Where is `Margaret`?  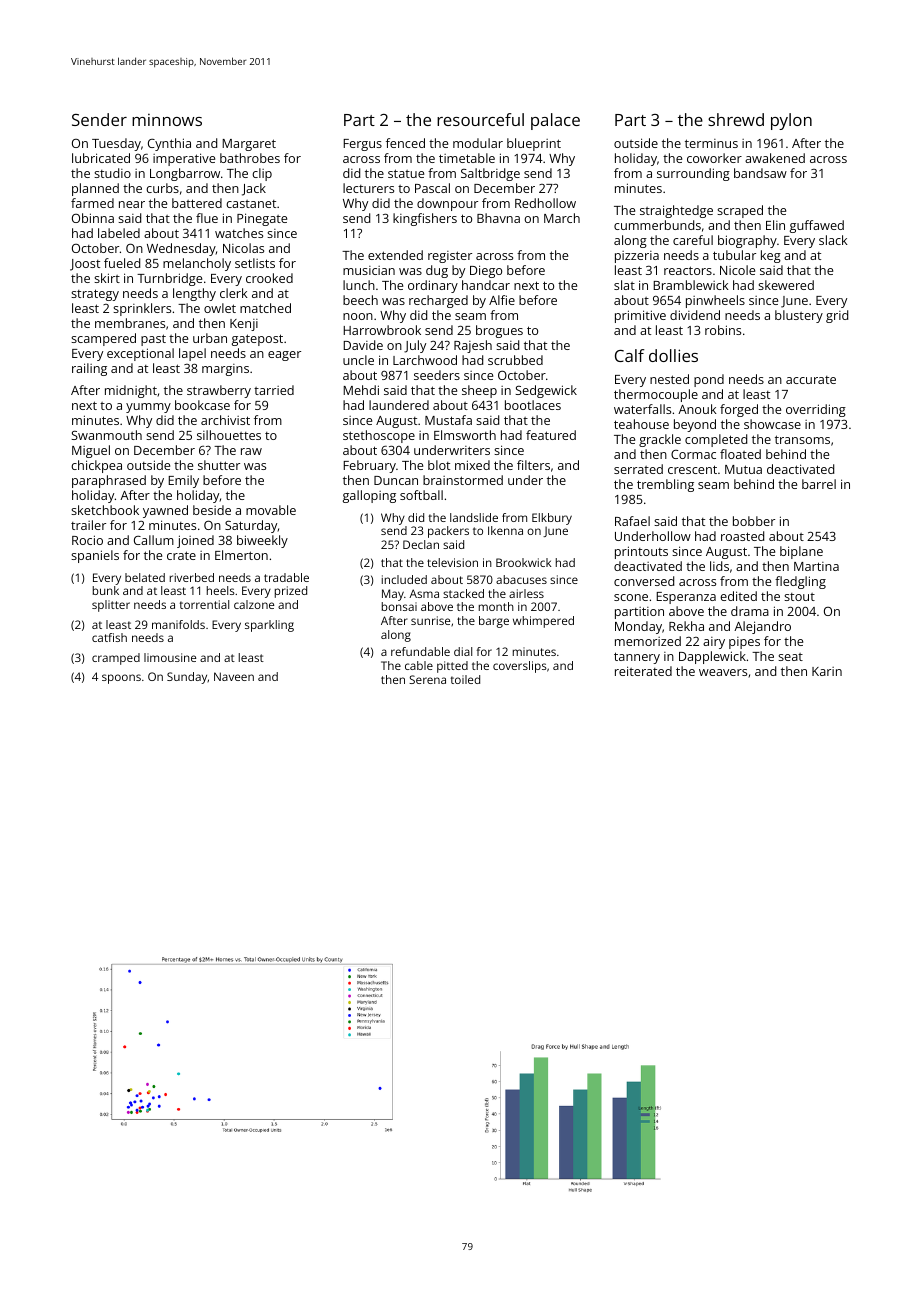
Margaret is located at coordinates (249, 145).
